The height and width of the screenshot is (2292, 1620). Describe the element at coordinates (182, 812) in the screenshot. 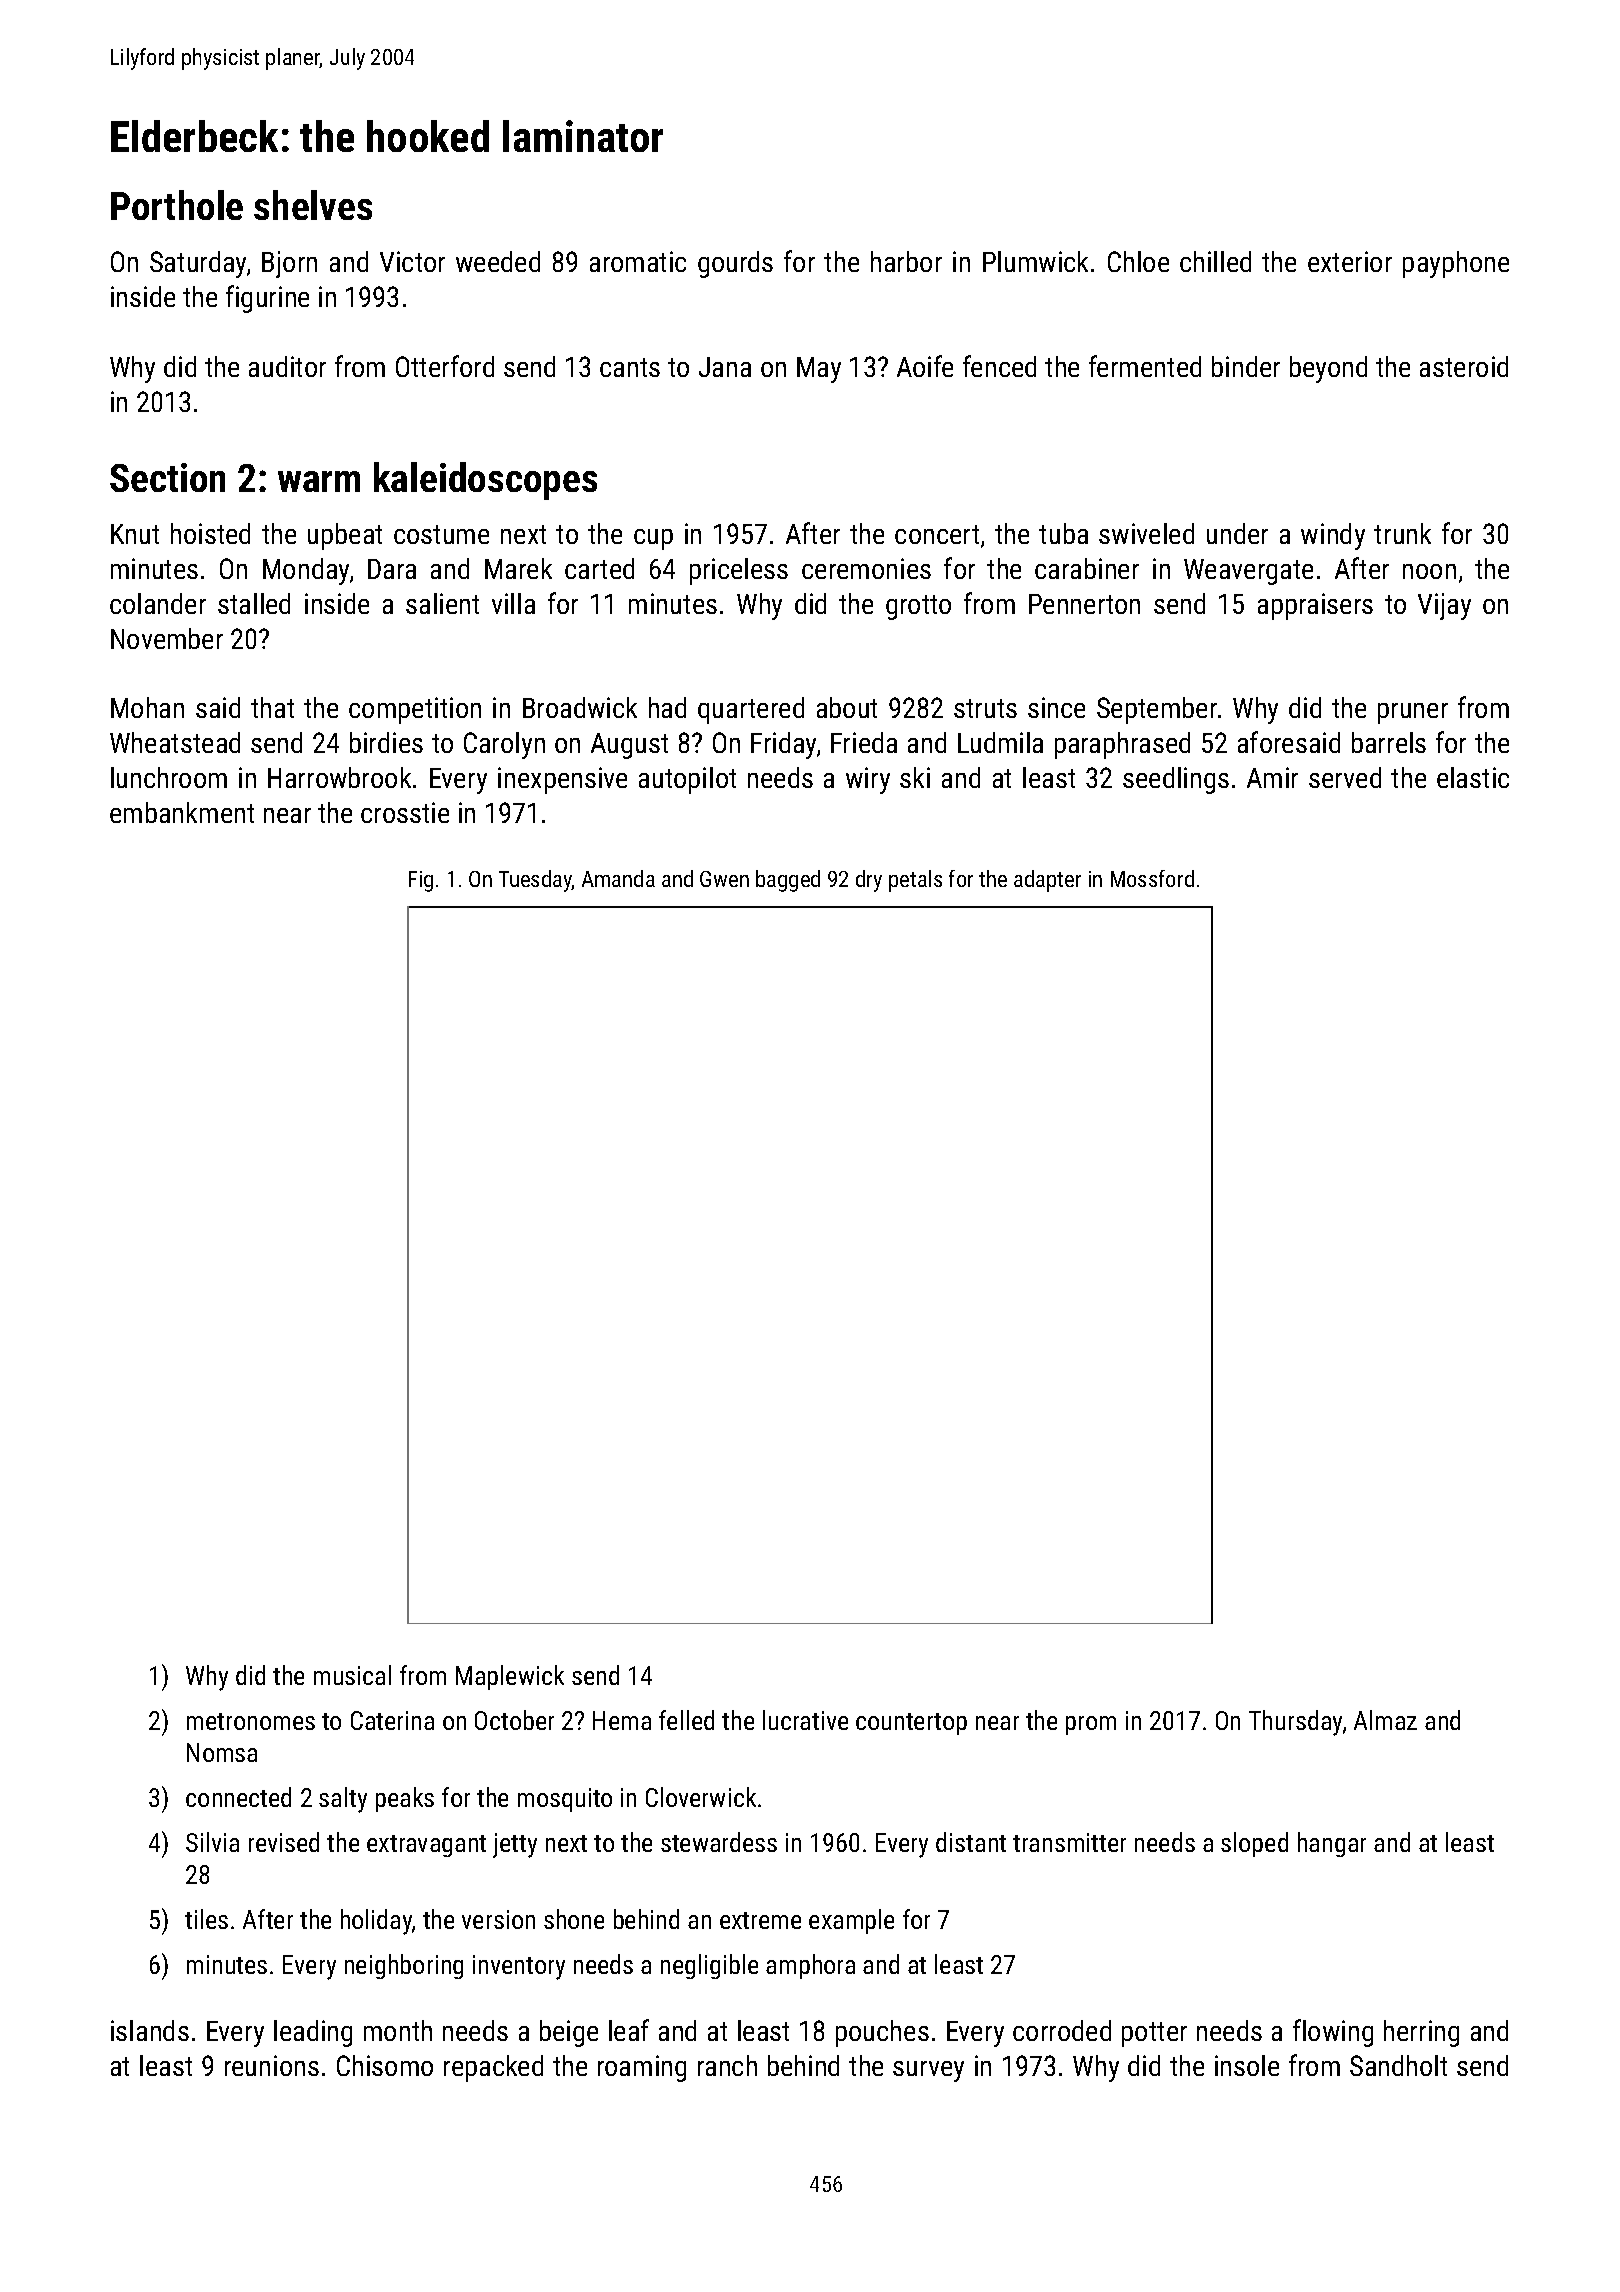

I see `embankment` at that location.
